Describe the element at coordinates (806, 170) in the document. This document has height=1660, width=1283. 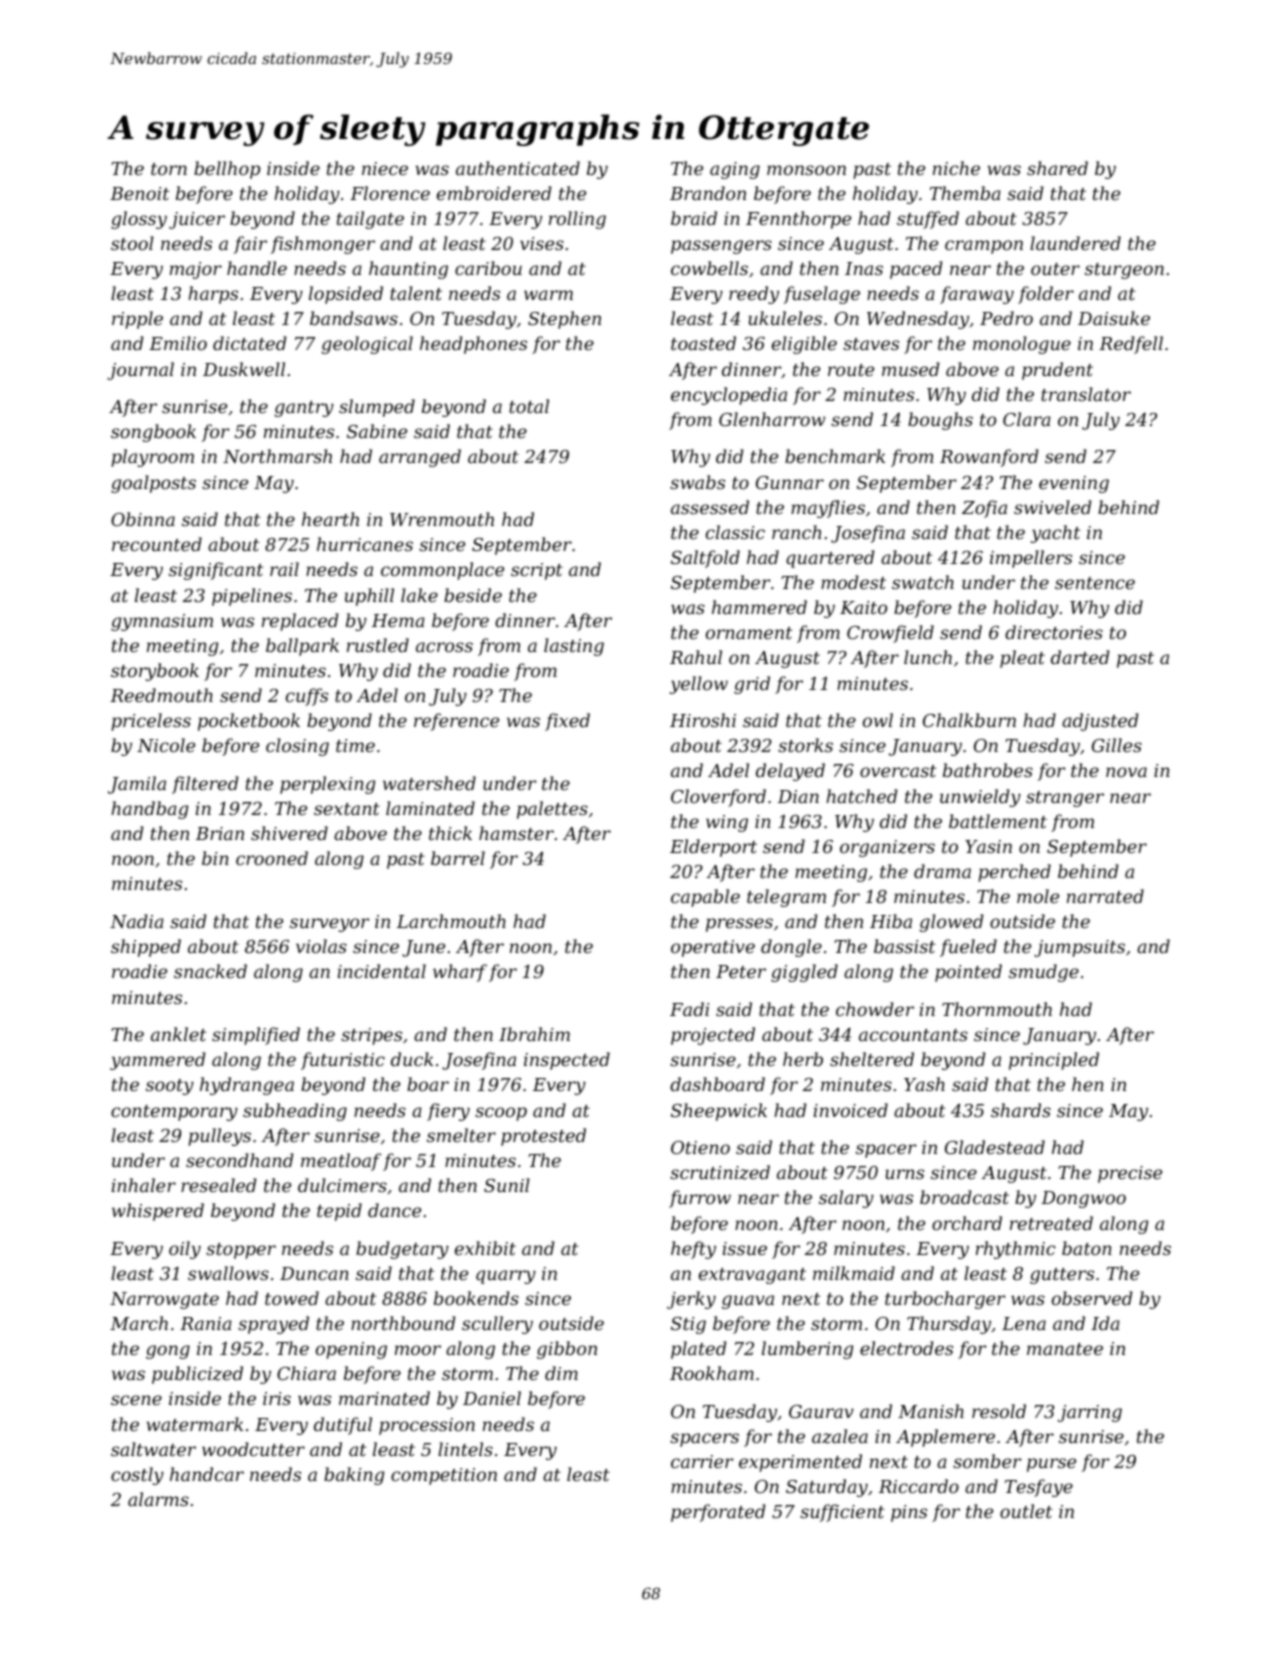
I see `monsoon` at that location.
